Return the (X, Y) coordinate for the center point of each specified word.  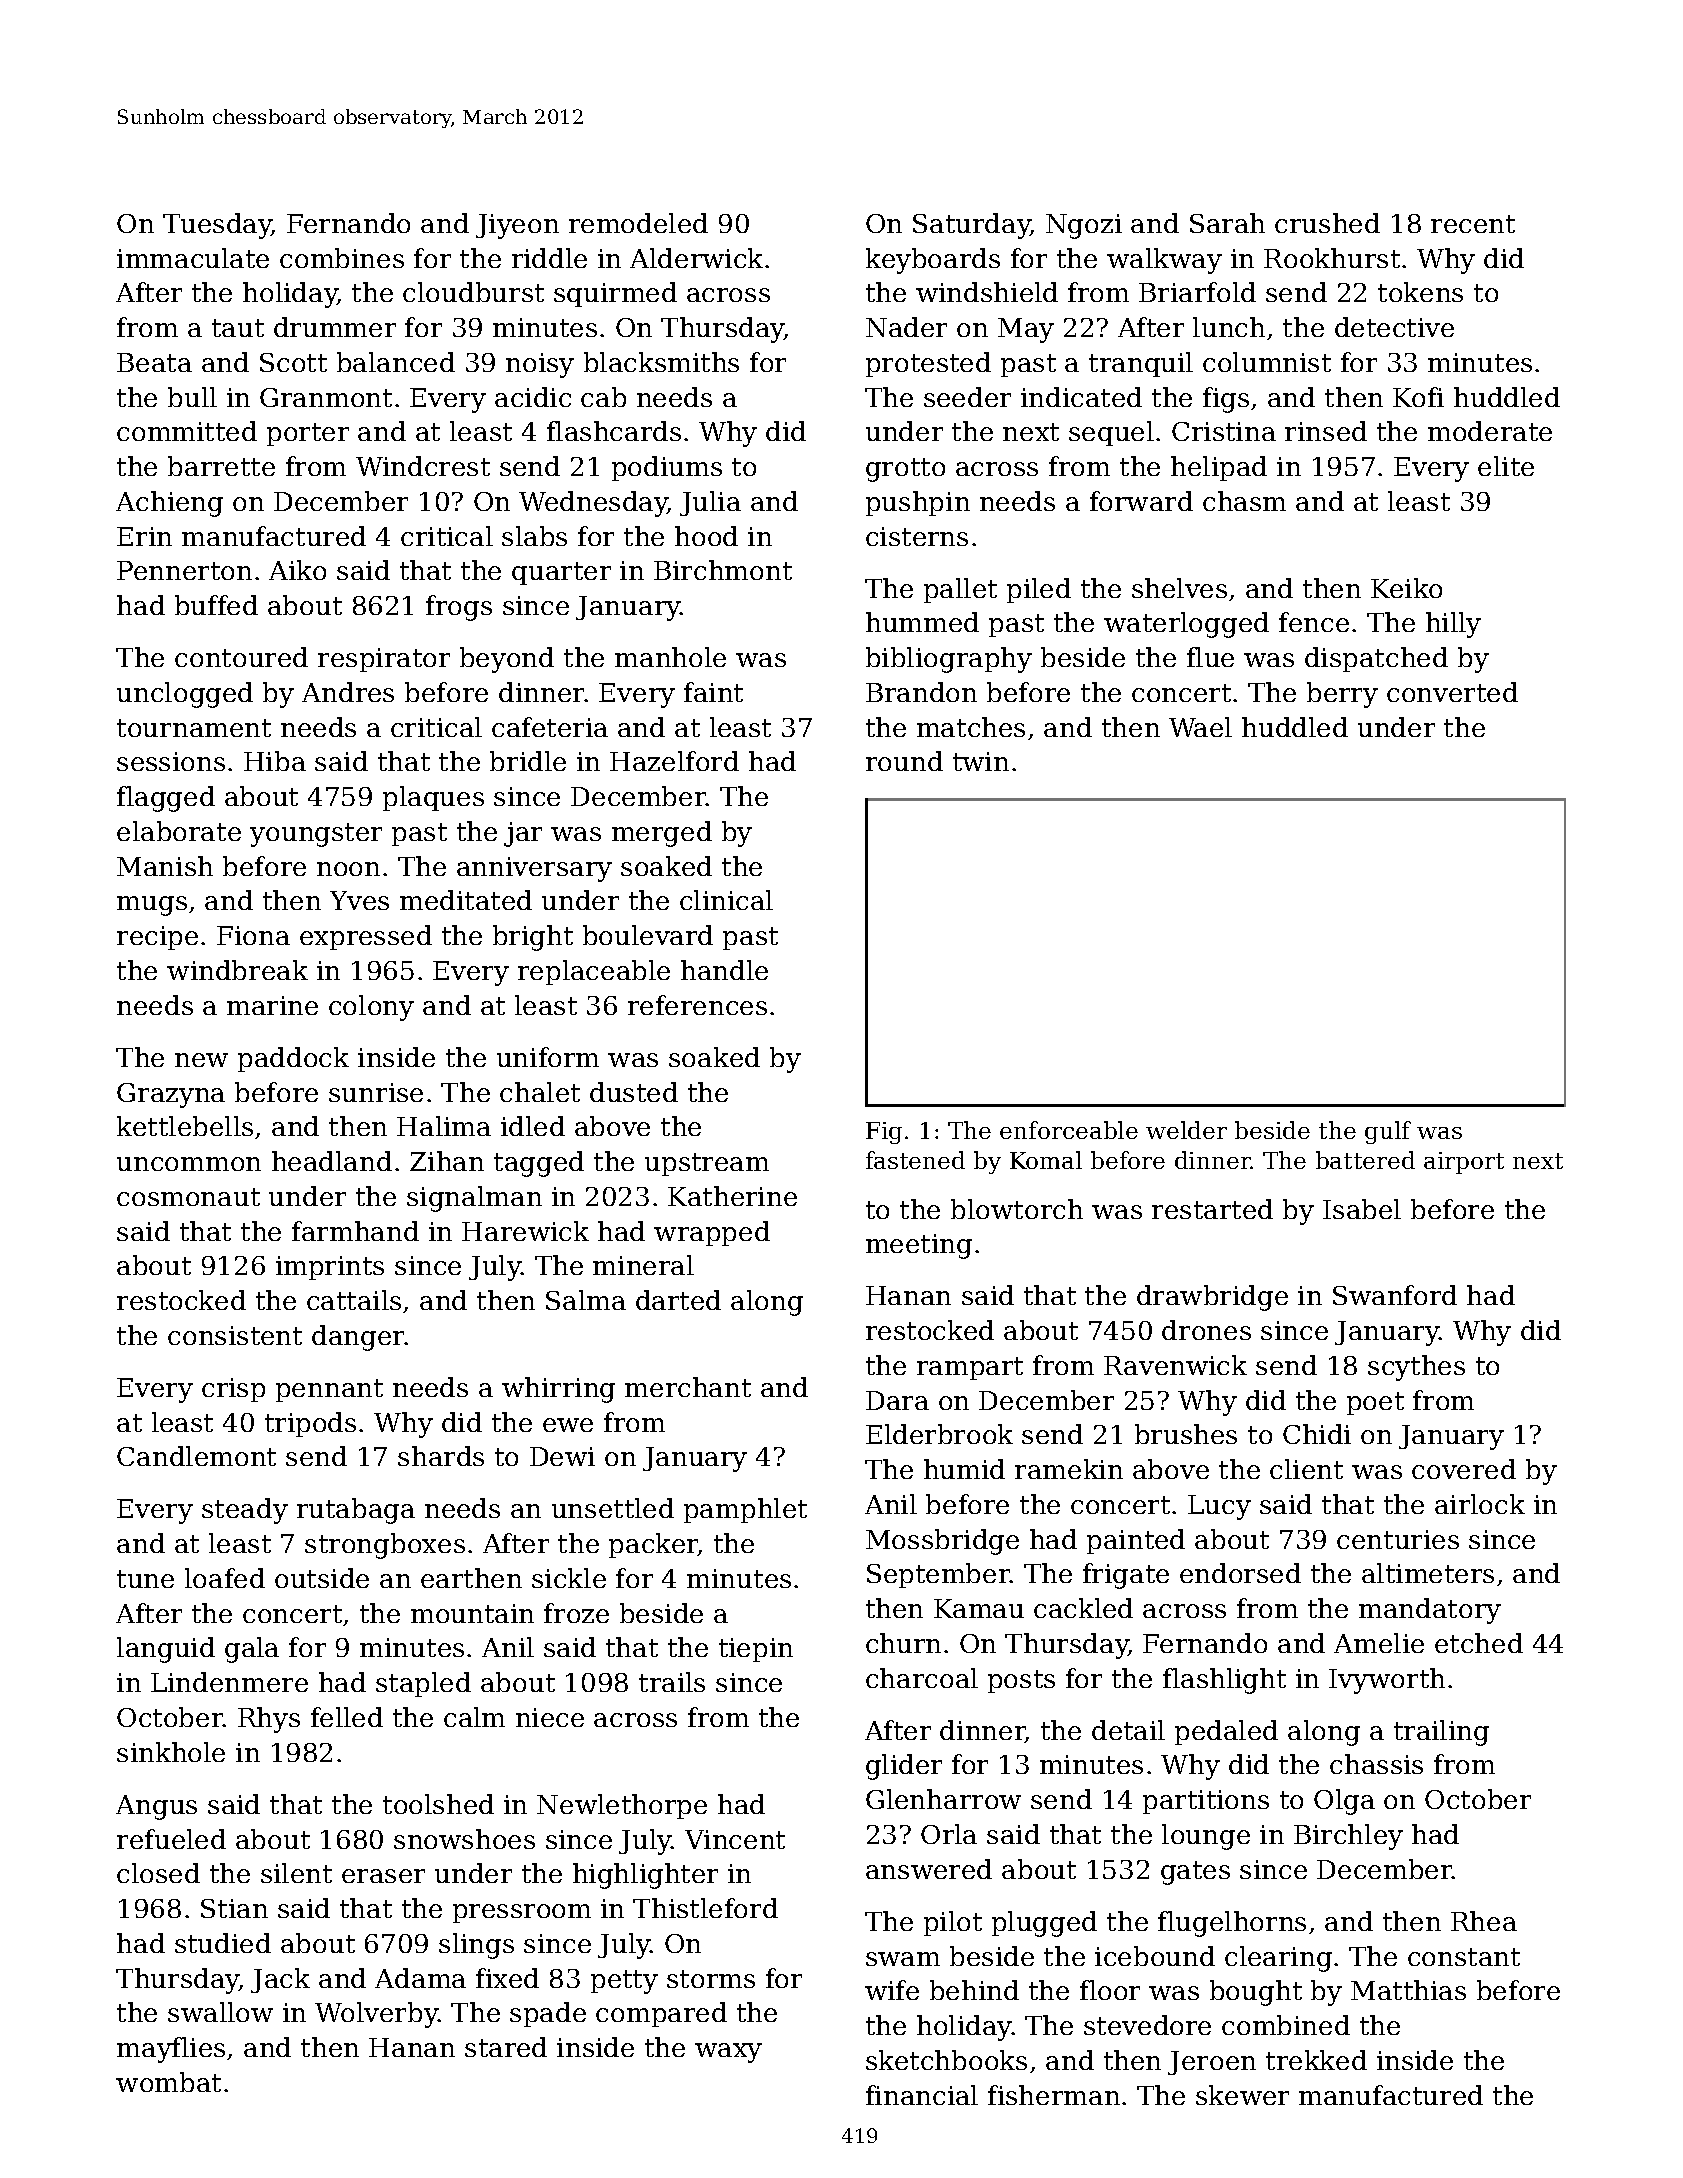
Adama (420, 1978)
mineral (643, 1265)
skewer (1242, 2095)
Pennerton (184, 570)
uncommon (189, 1164)
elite (1506, 466)
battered (1365, 1160)
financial (922, 2095)
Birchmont (723, 570)
